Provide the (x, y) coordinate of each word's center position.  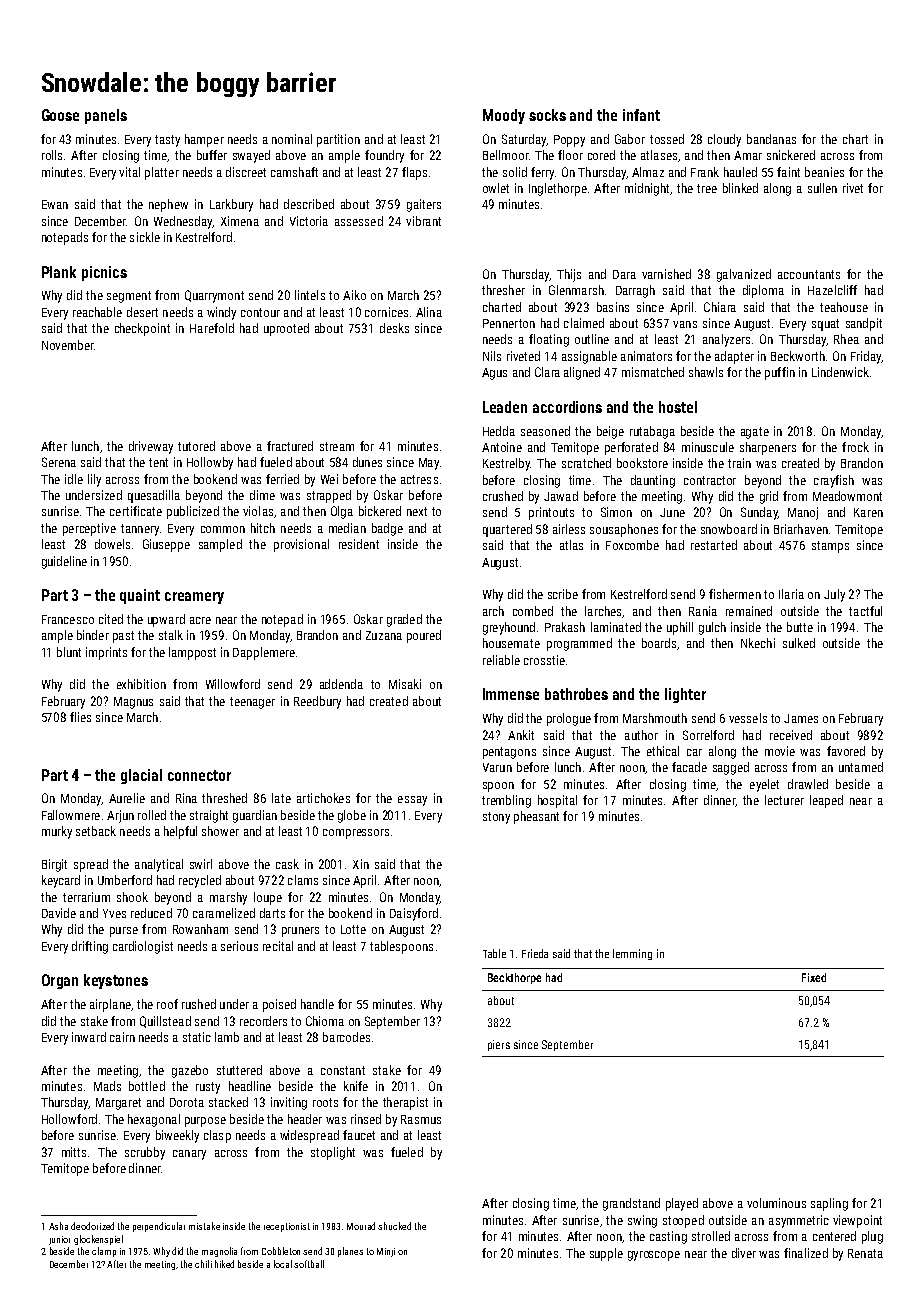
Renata (865, 1253)
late (281, 798)
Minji (386, 1252)
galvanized (744, 275)
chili (203, 1264)
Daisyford (414, 914)
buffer (212, 155)
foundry (384, 156)
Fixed (814, 977)
